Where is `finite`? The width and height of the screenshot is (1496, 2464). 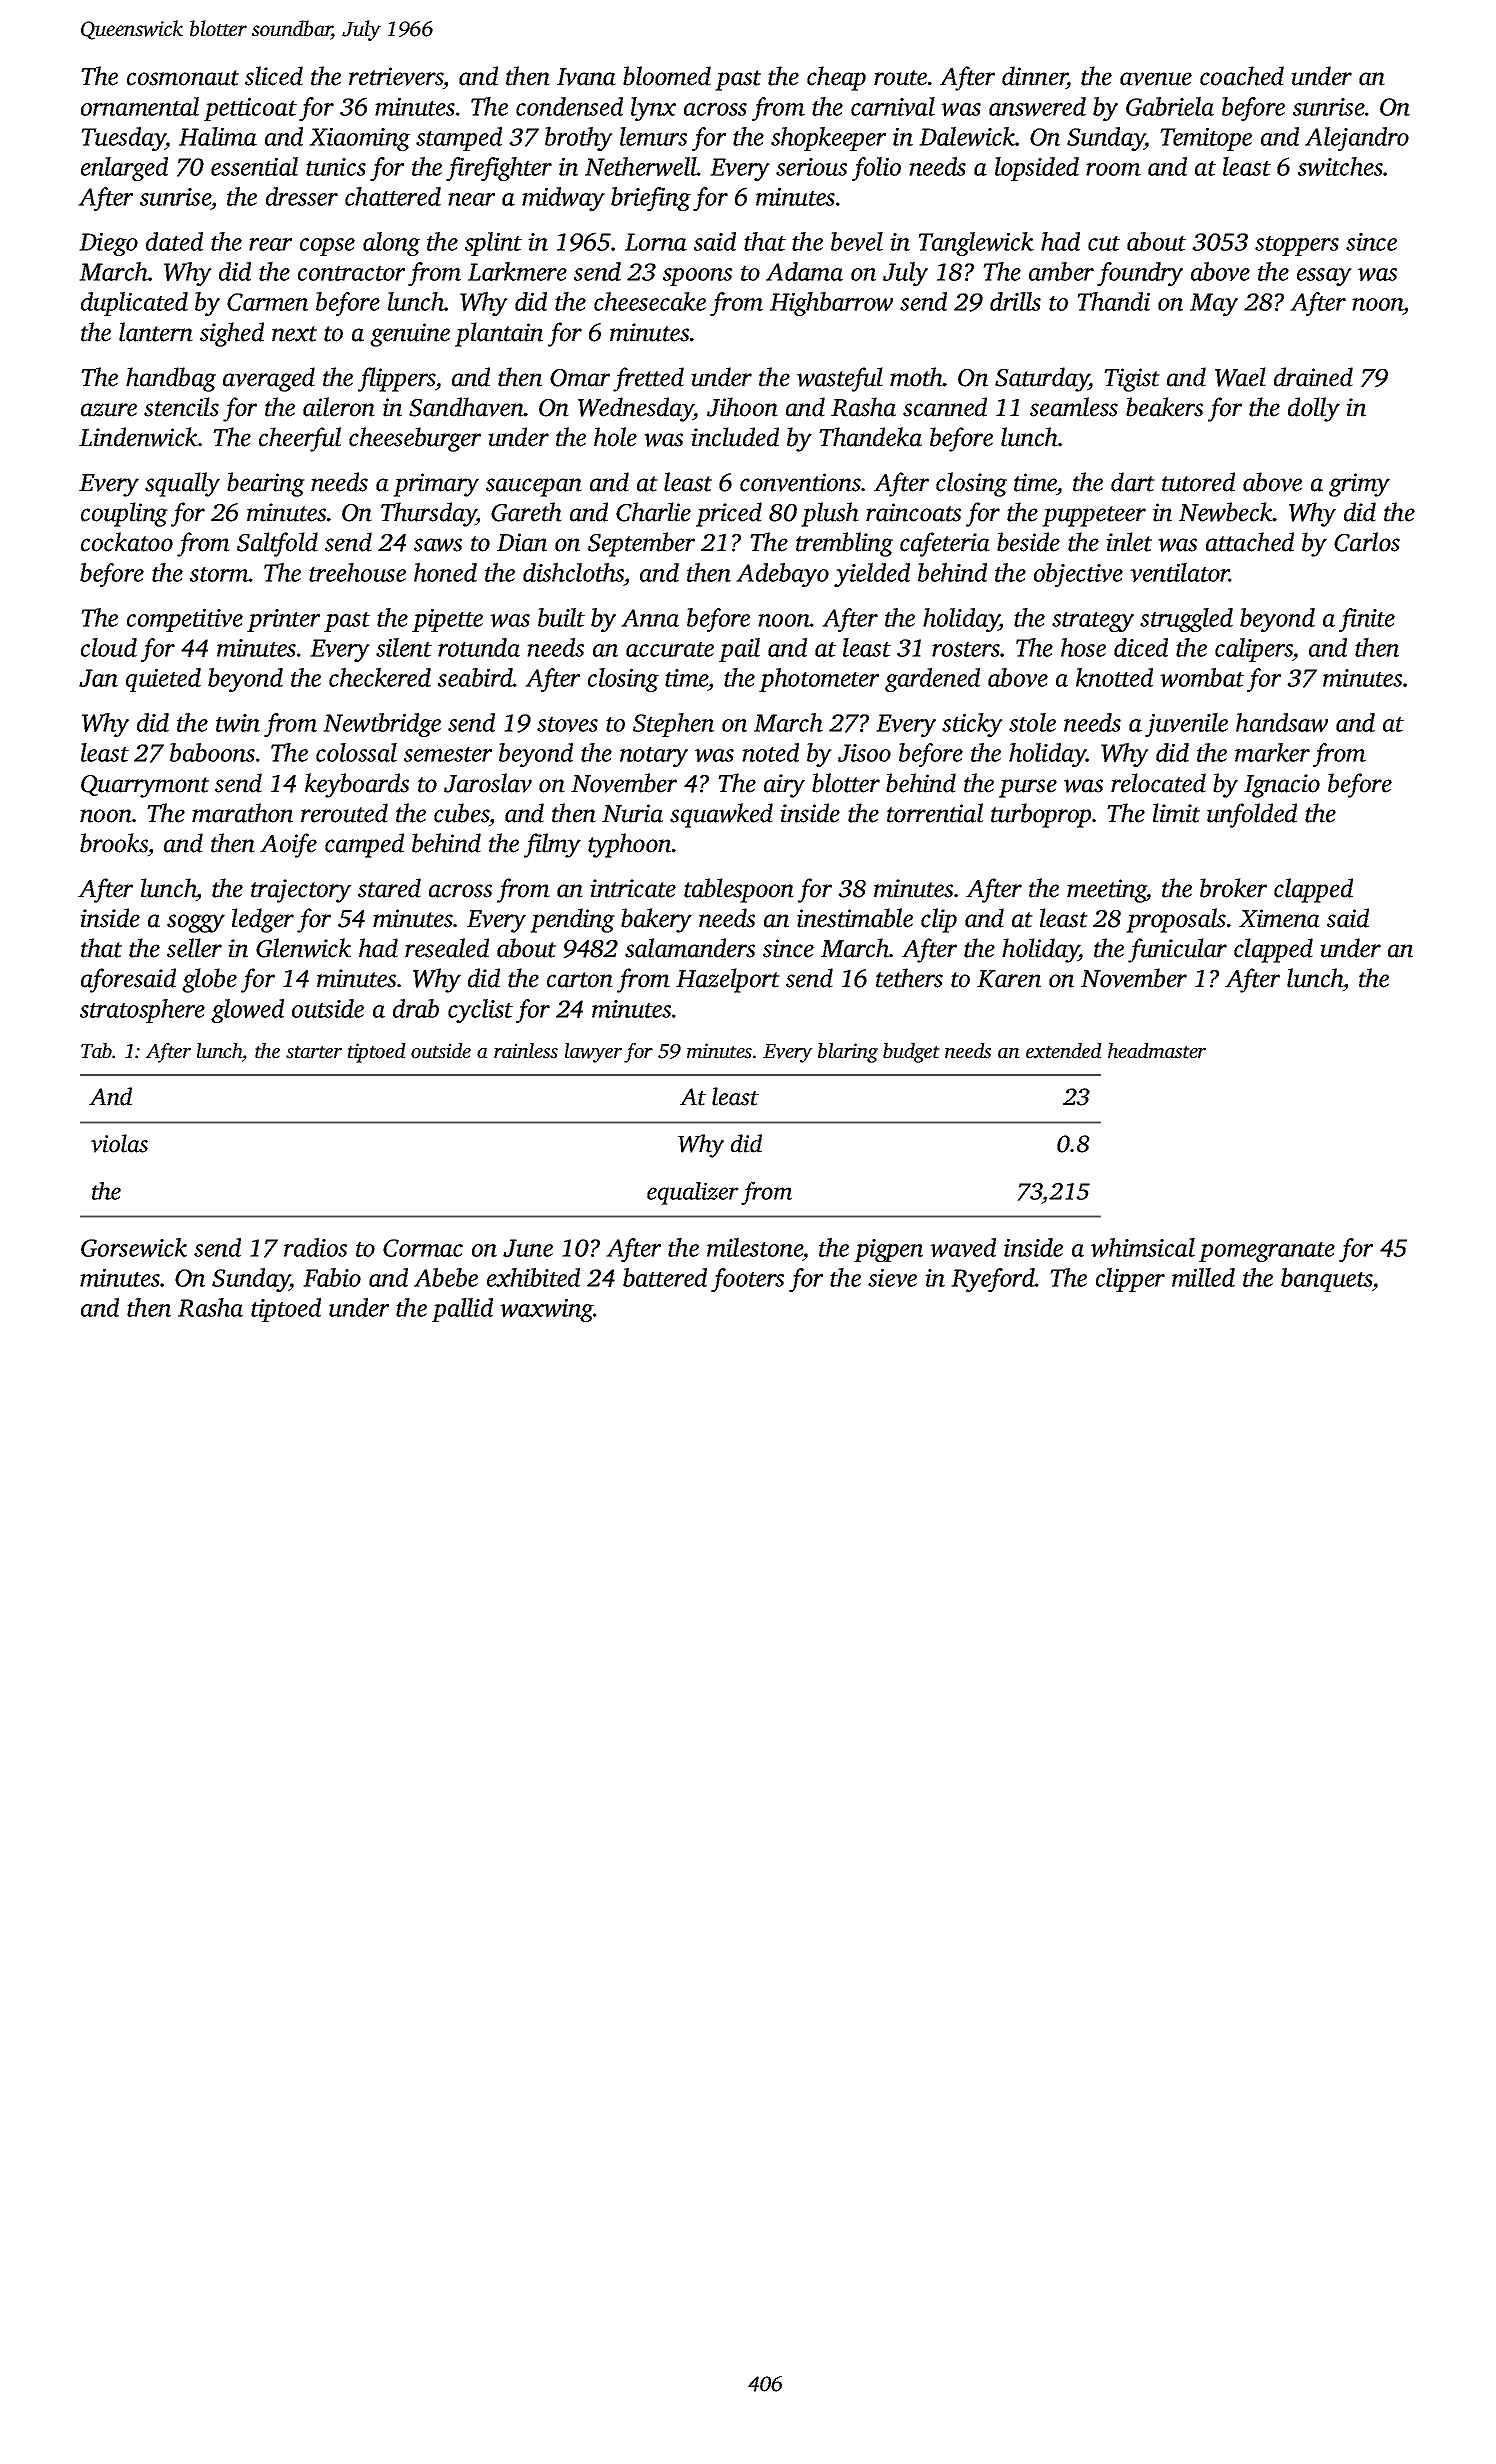 finite is located at coordinates (1367, 620).
